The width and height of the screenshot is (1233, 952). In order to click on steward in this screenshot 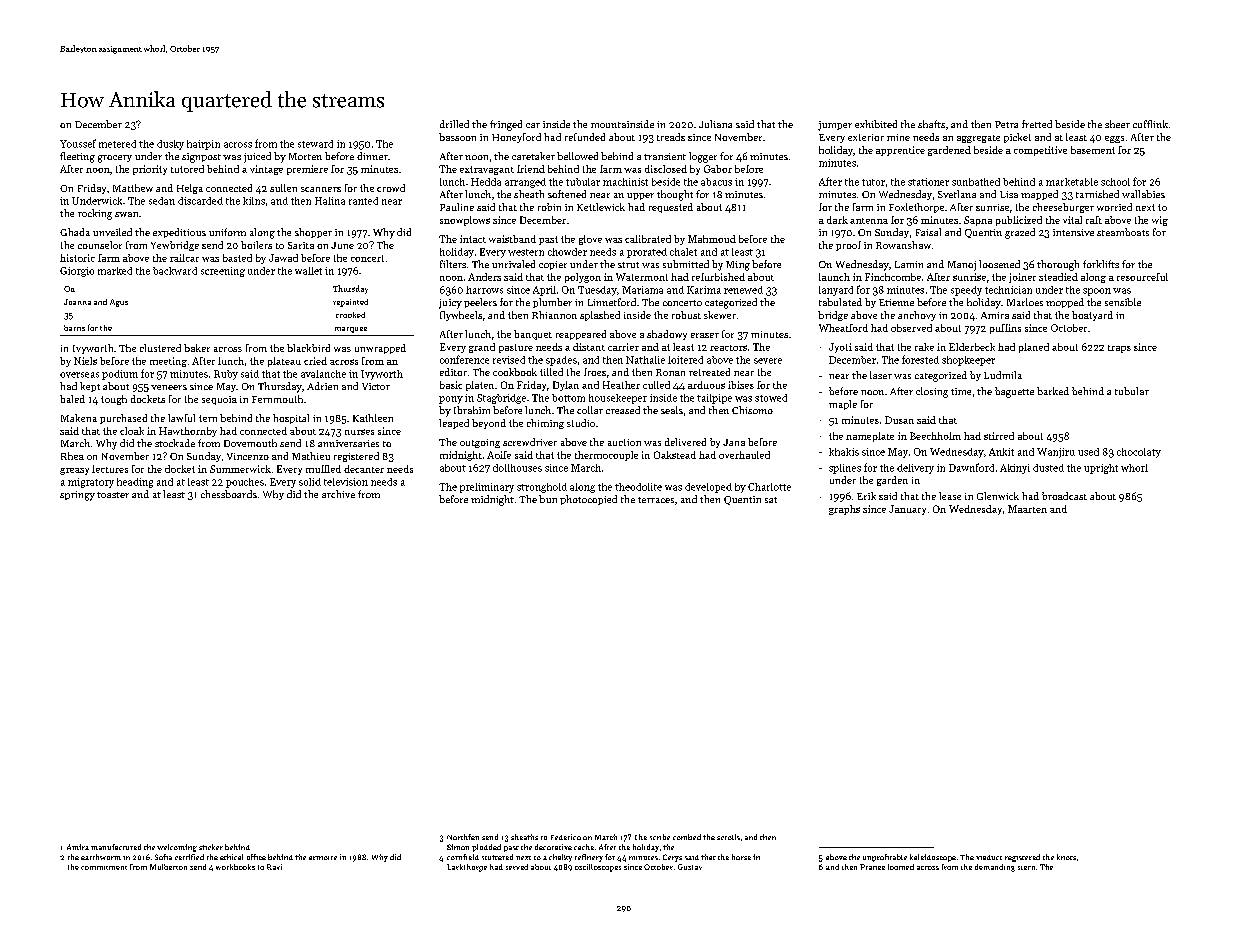, I will do `click(315, 144)`.
